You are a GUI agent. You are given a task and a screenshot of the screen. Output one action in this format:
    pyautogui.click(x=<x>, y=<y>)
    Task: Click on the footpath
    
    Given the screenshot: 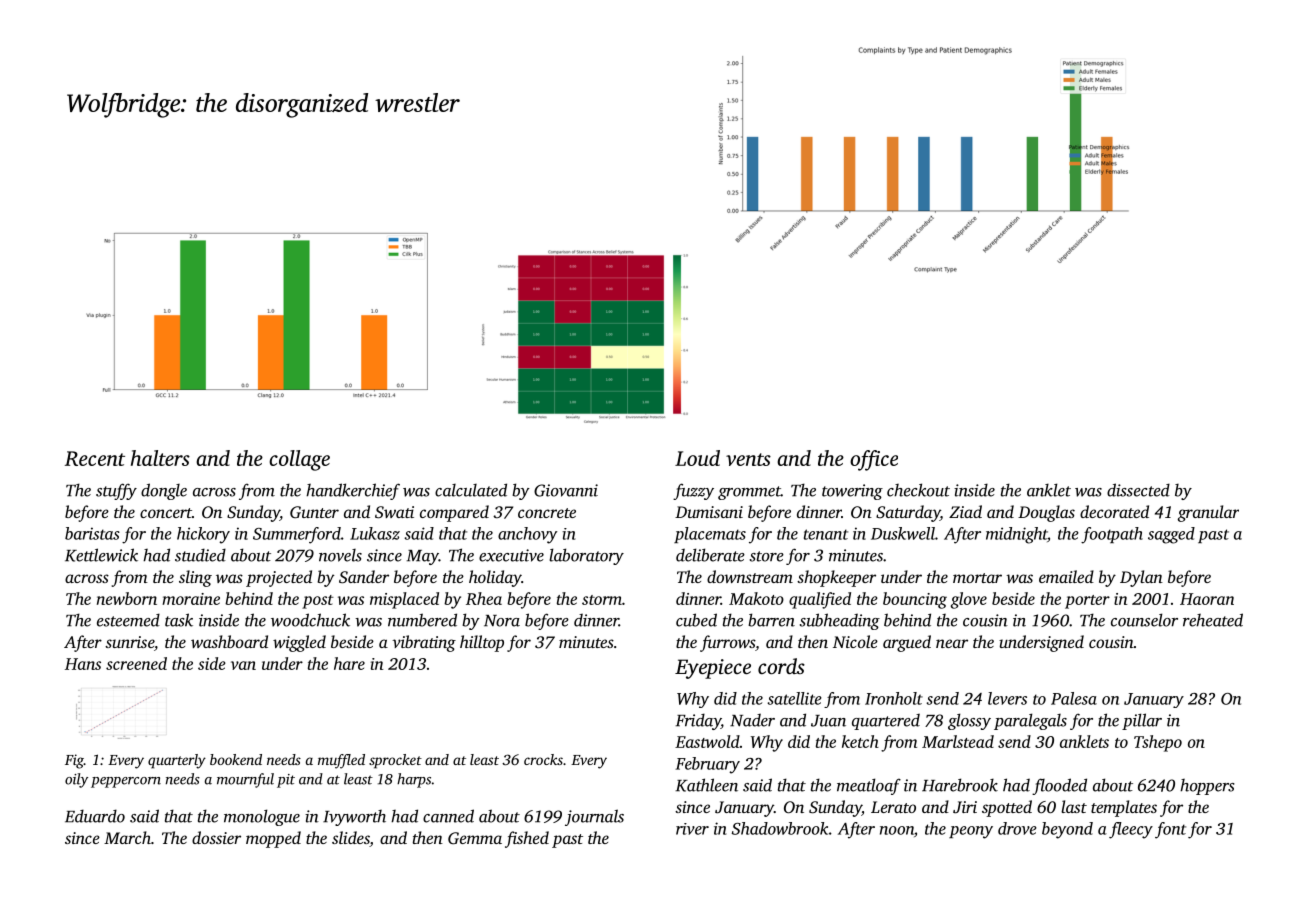 What is the action you would take?
    pyautogui.click(x=1112, y=535)
